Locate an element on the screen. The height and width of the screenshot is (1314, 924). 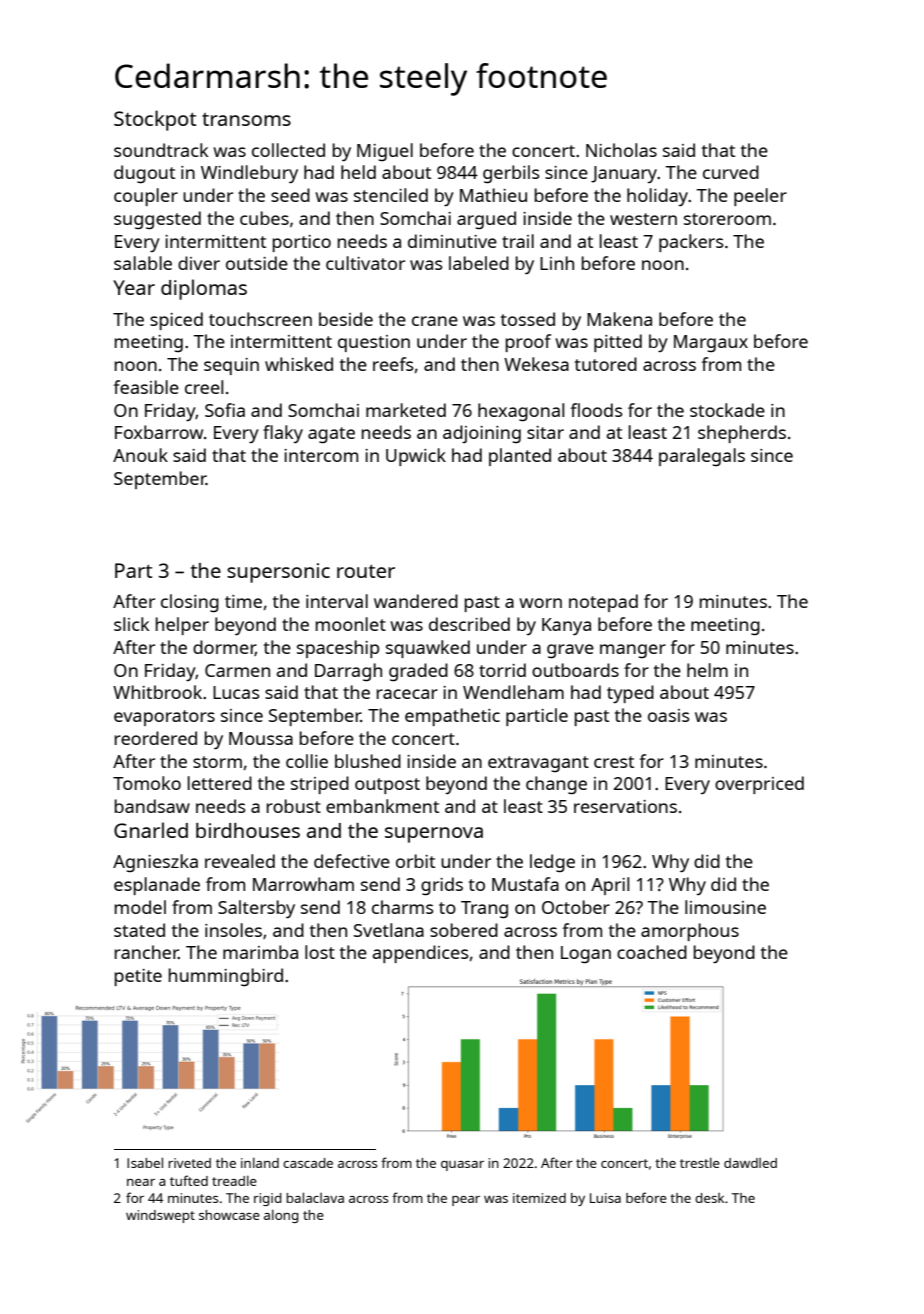
Nicholas is located at coordinates (621, 150).
